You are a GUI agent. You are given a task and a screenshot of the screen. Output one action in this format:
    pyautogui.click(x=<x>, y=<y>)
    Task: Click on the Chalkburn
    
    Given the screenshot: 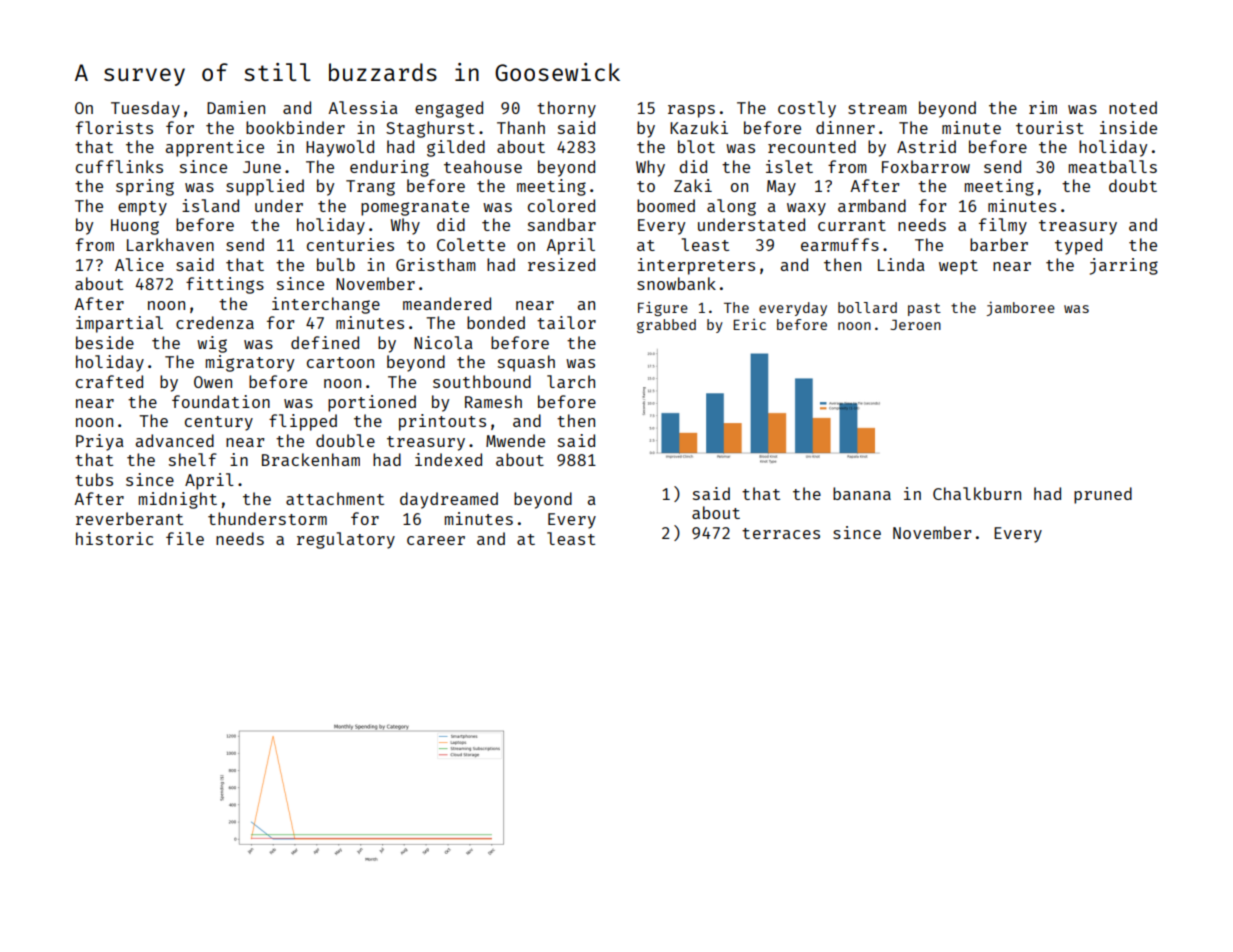 What is the action you would take?
    pyautogui.click(x=977, y=493)
